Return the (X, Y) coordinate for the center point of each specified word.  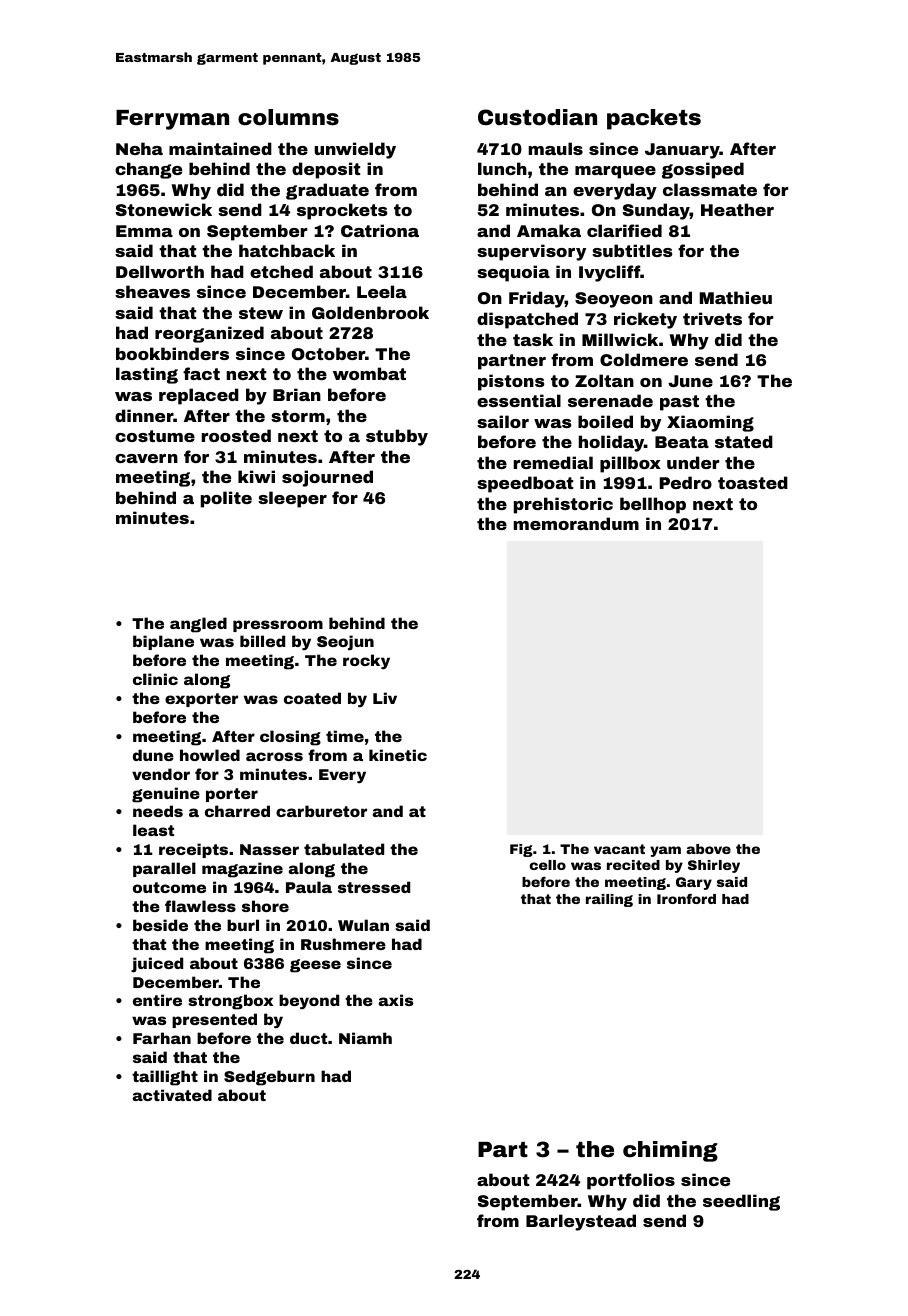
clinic (155, 679)
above (708, 849)
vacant (619, 849)
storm (298, 416)
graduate (327, 191)
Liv (385, 698)
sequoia (513, 273)
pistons (511, 382)
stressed (374, 887)
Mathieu (736, 297)
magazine (242, 870)
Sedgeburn (269, 1078)
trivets (712, 318)
